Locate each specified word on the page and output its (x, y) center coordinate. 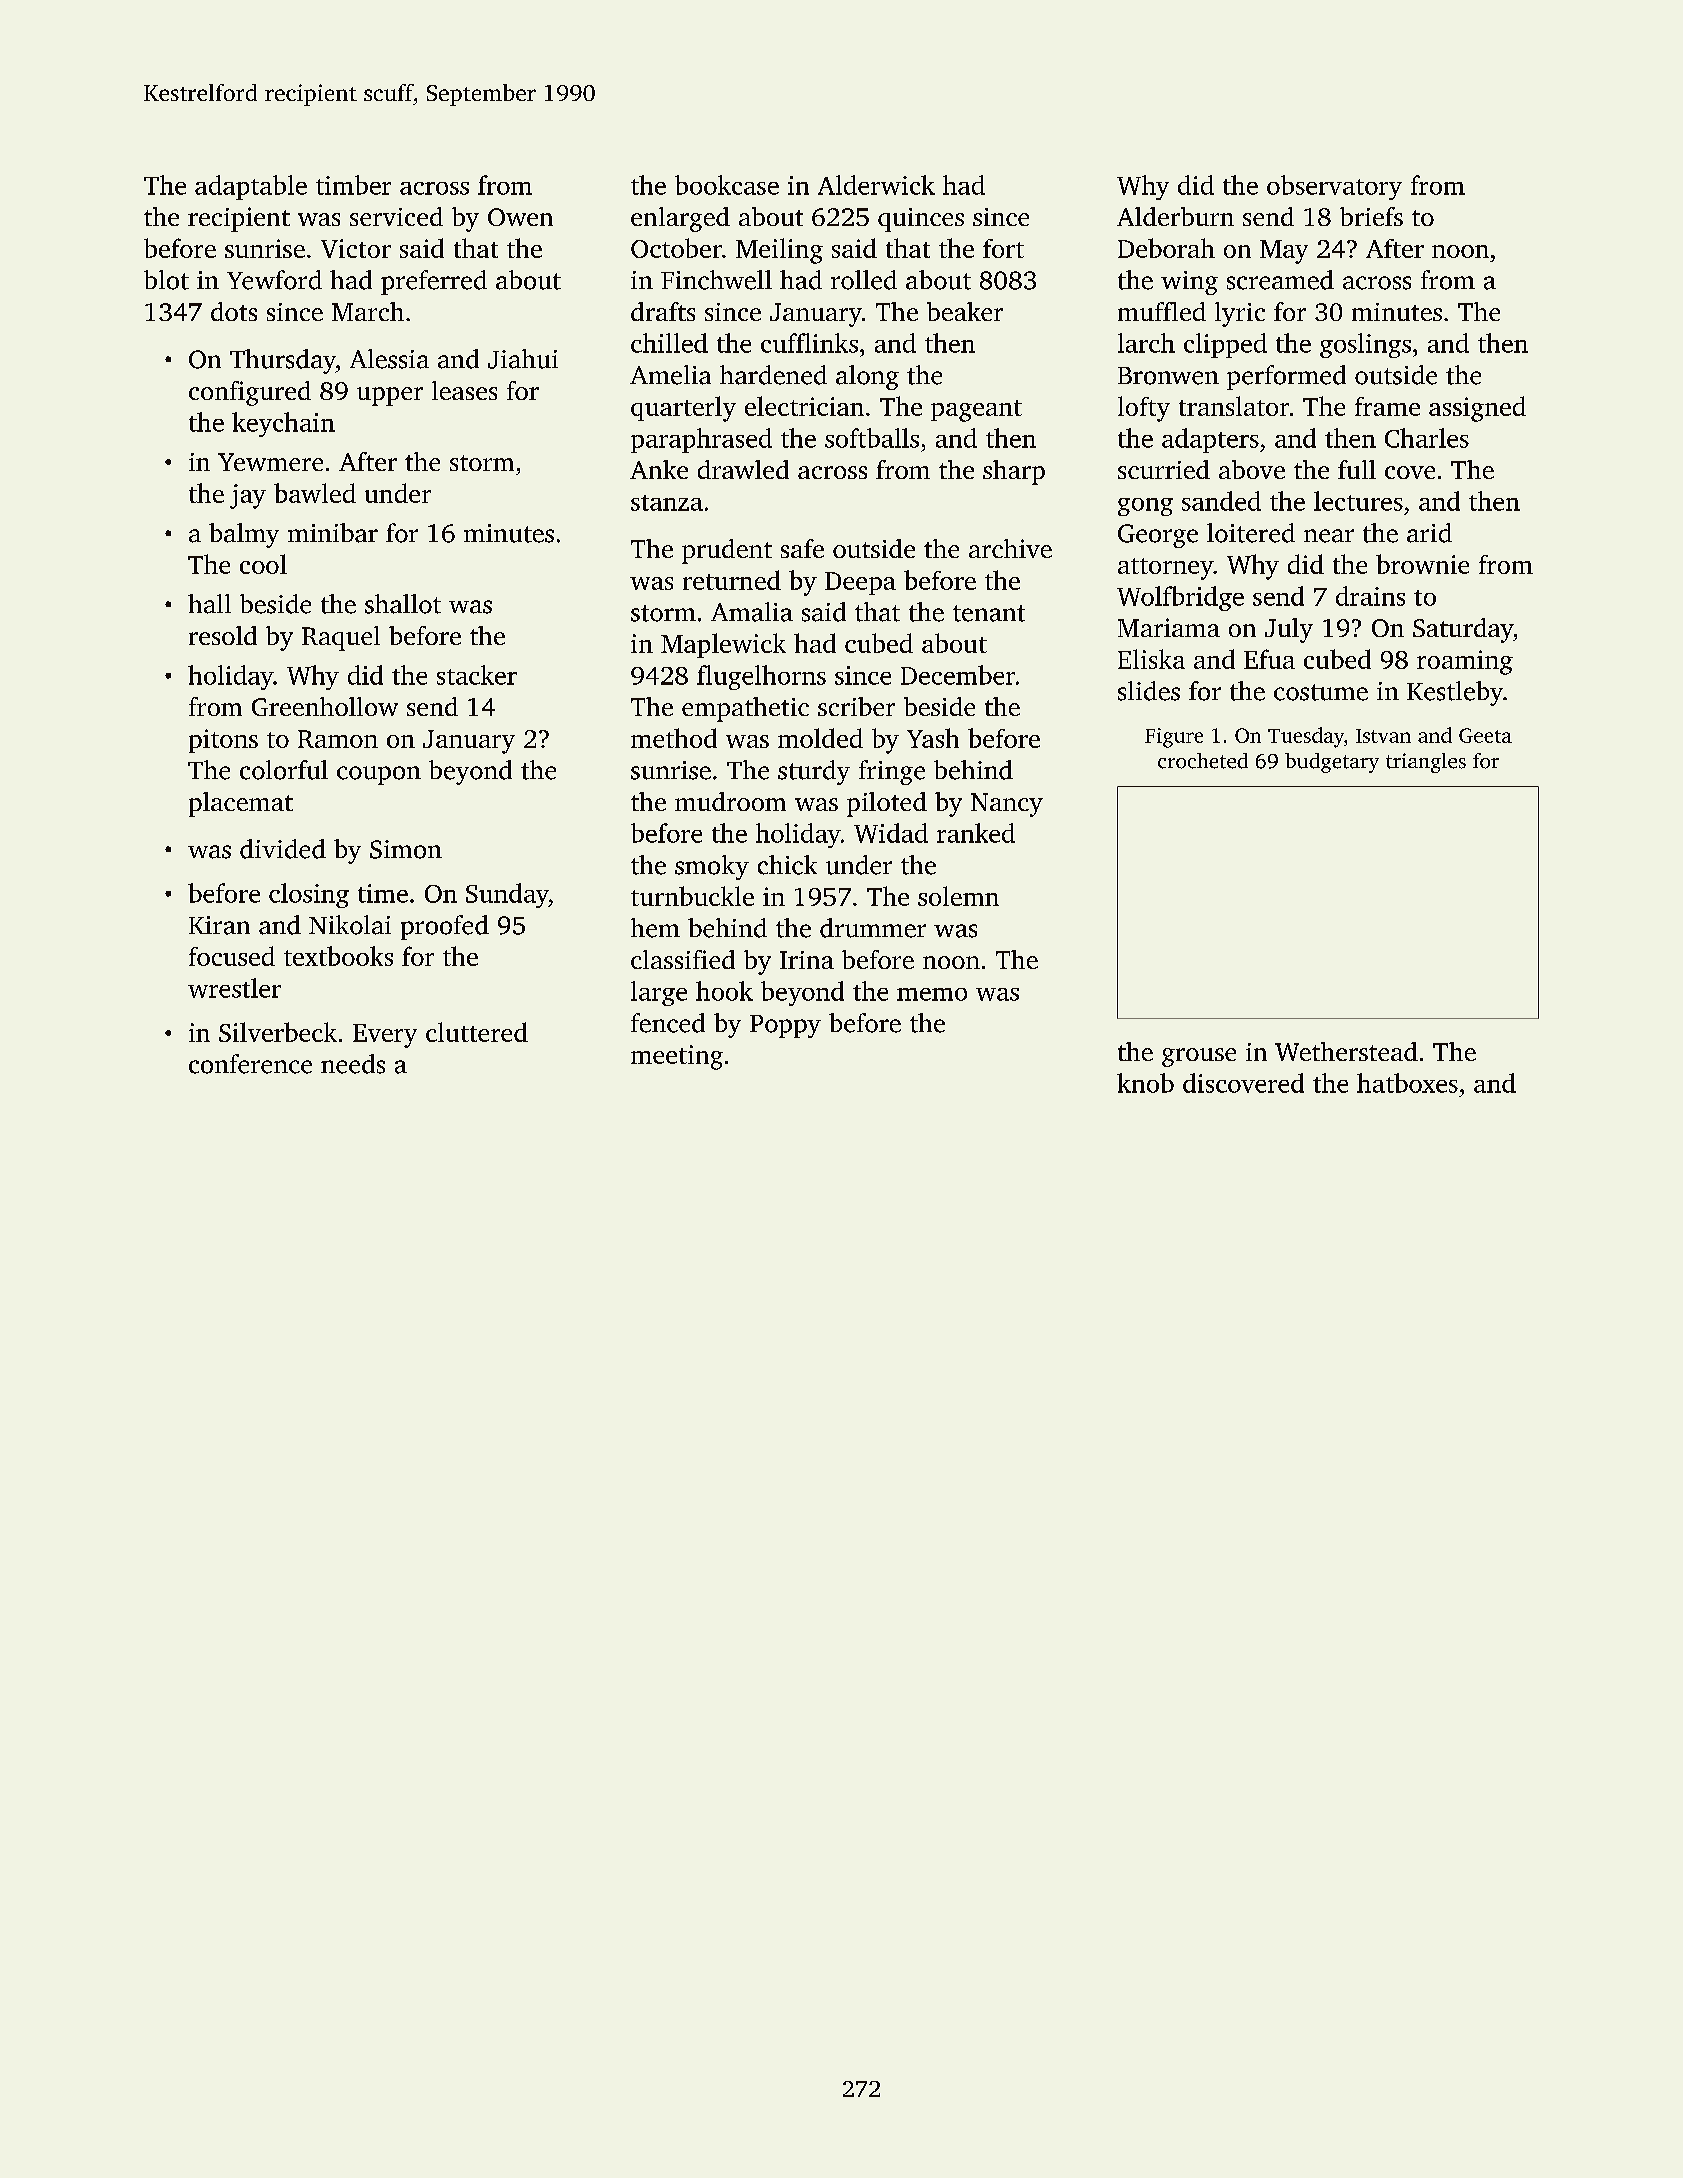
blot (166, 280)
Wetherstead (1346, 1051)
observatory (1334, 187)
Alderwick (876, 185)
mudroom (730, 801)
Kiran (219, 925)
